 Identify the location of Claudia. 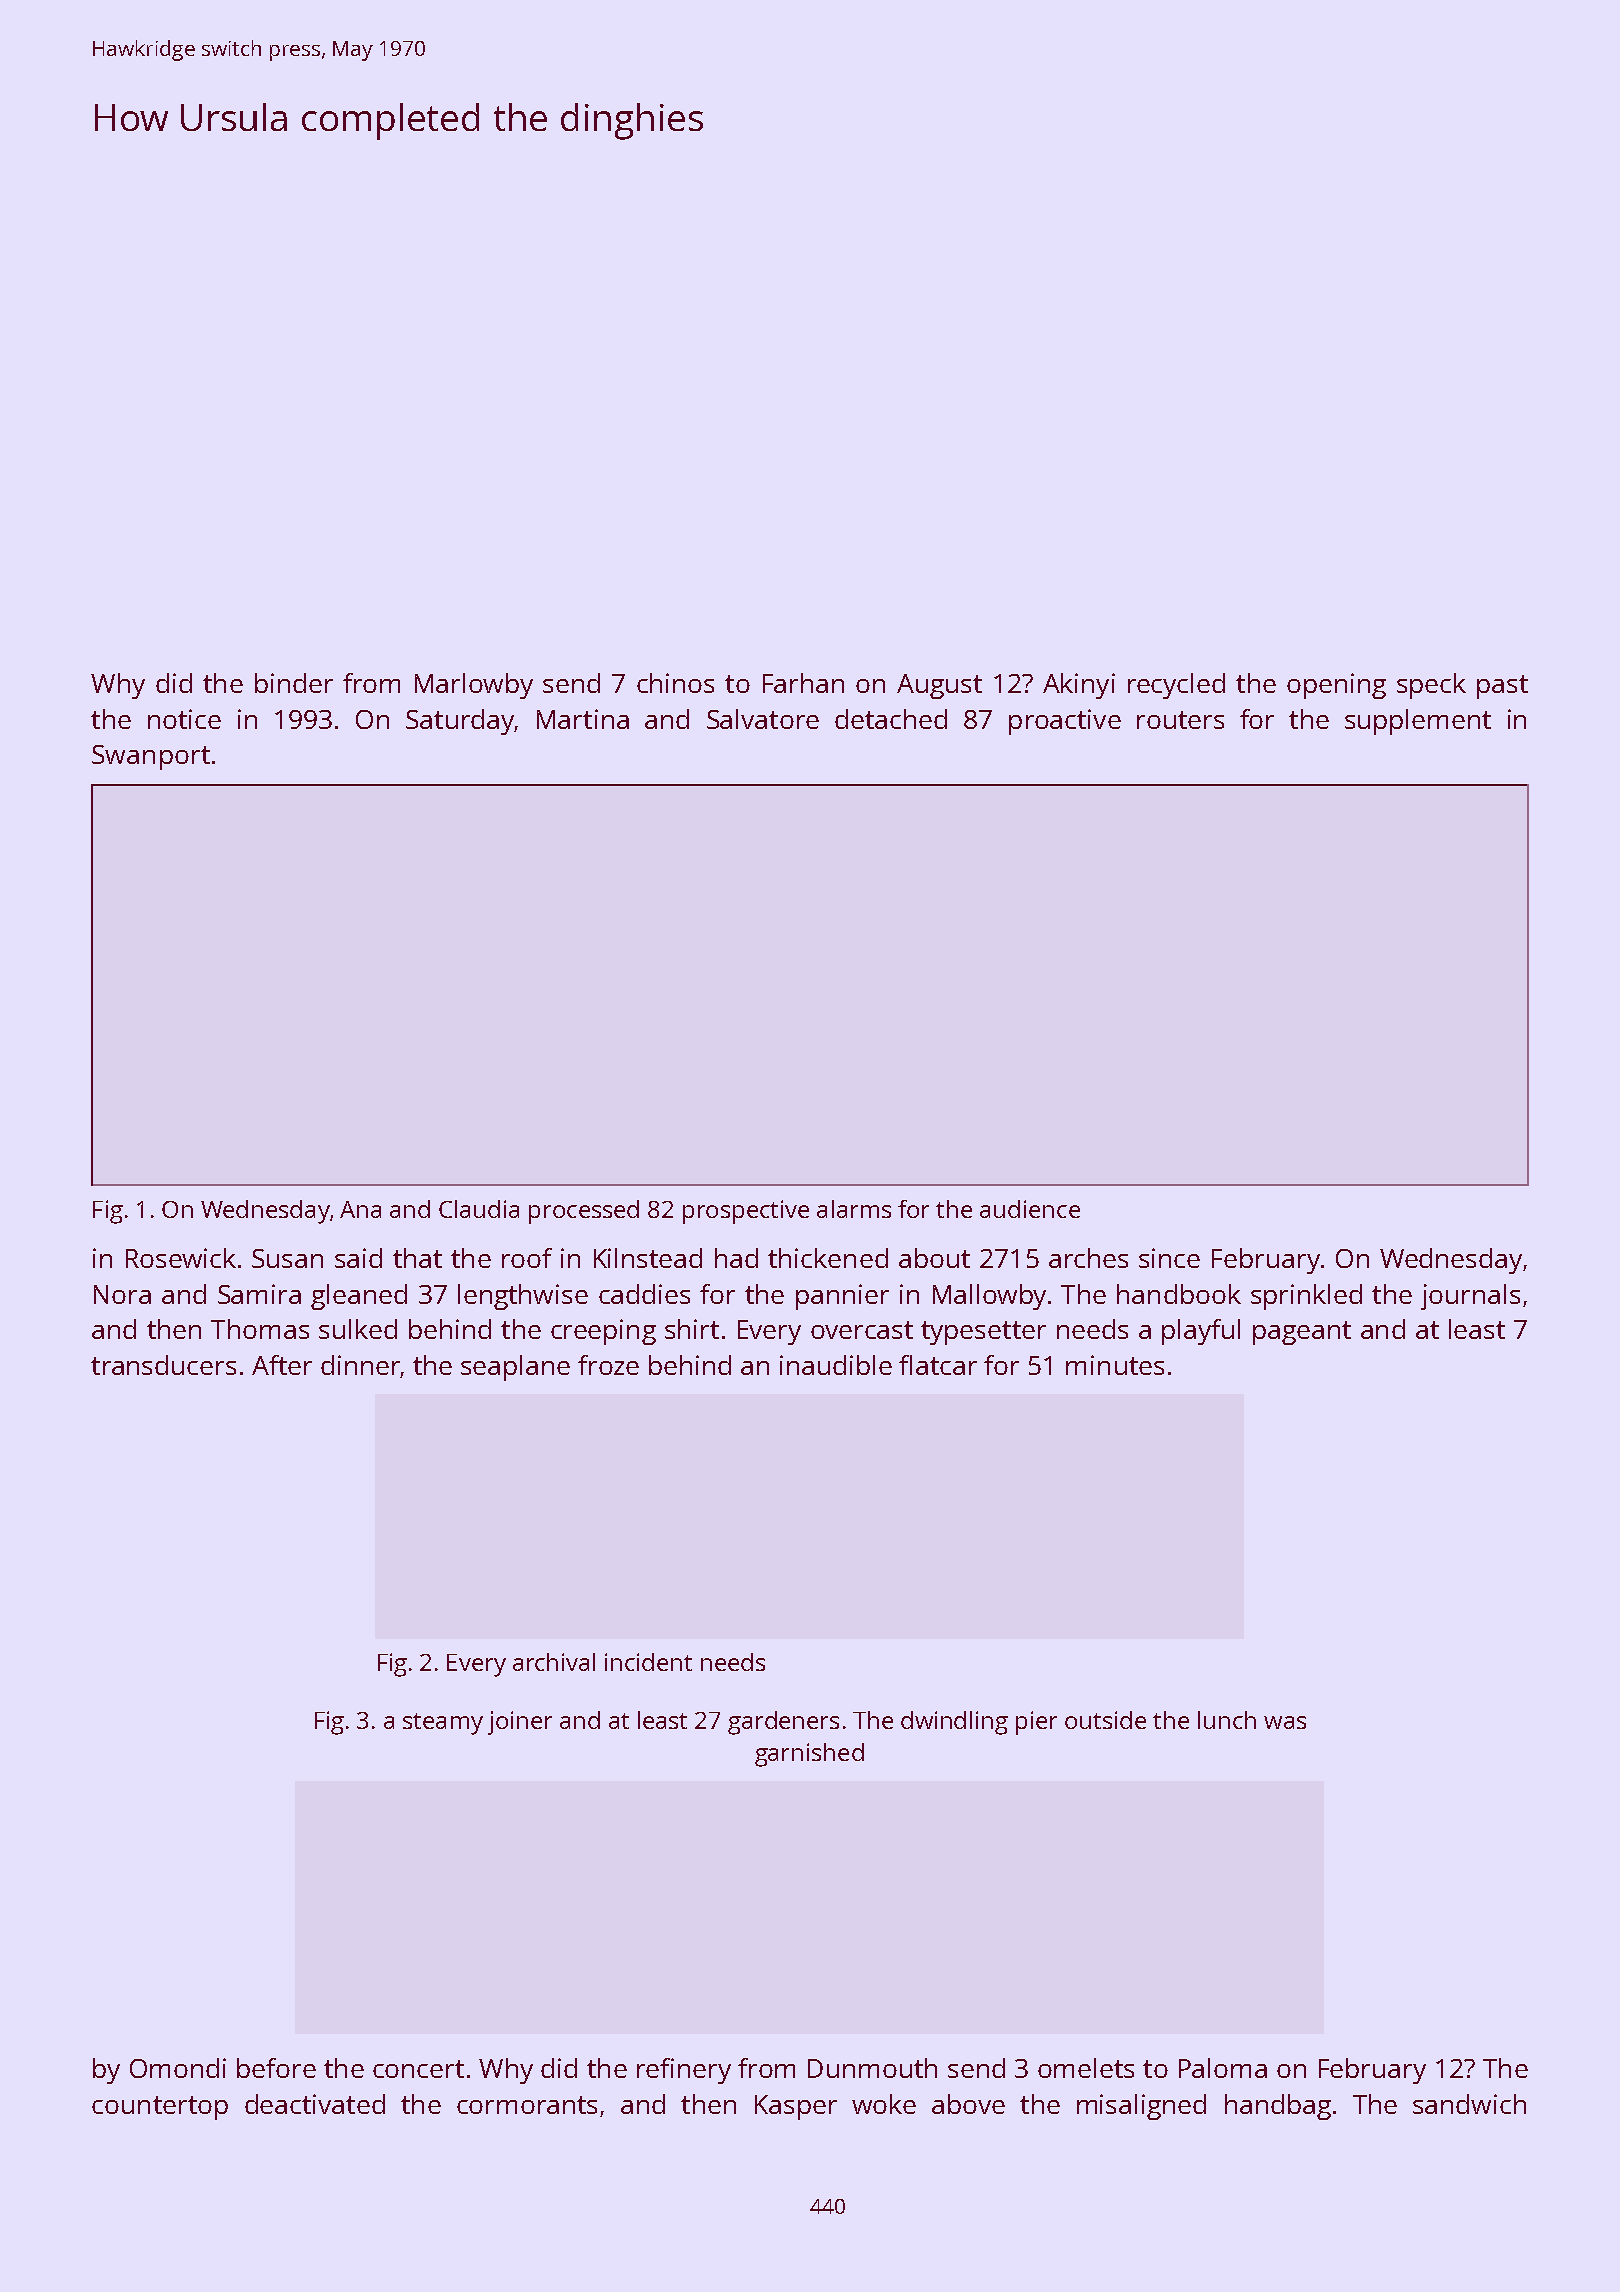
(479, 1209).
